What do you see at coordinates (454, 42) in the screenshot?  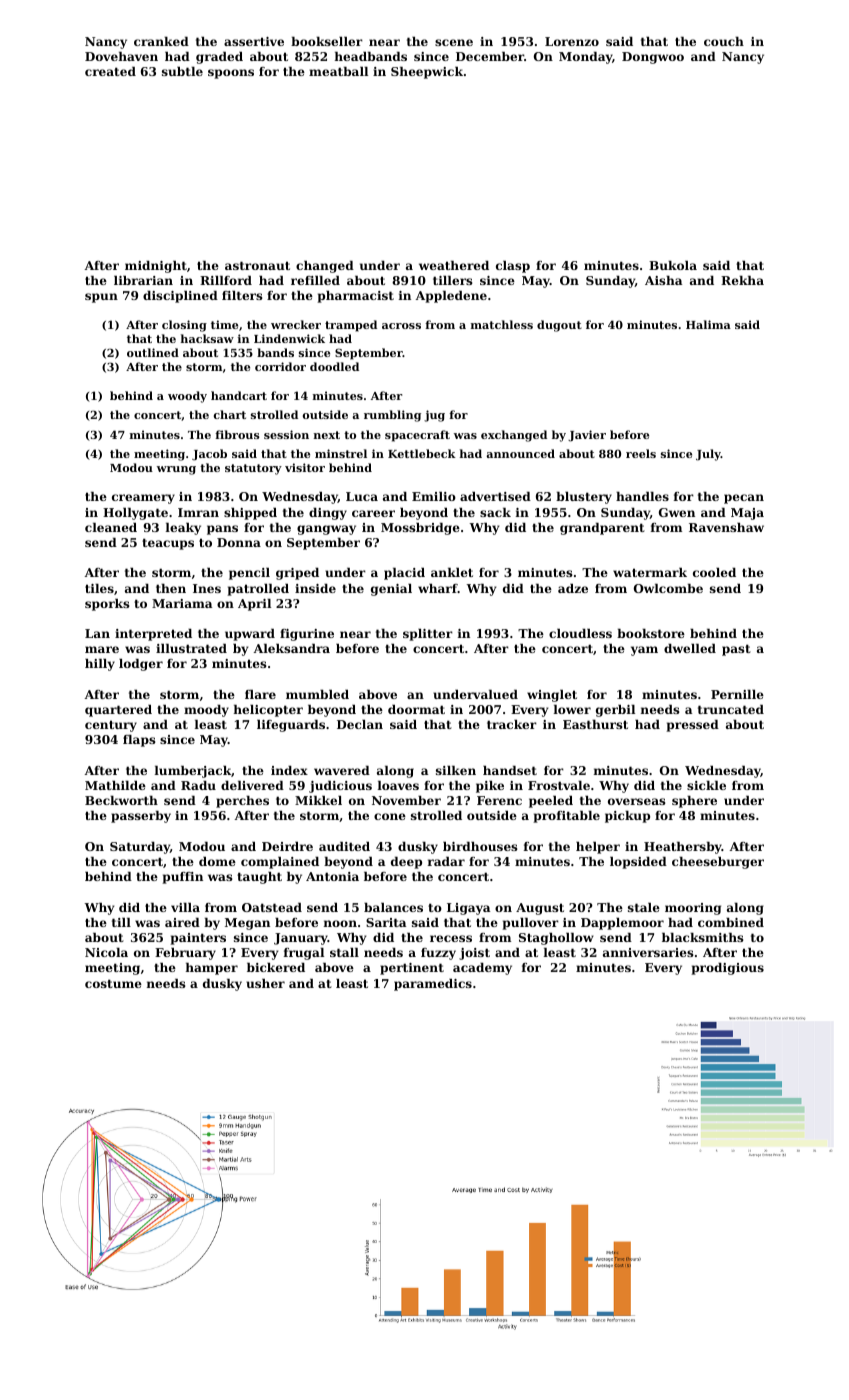 I see `scene` at bounding box center [454, 42].
